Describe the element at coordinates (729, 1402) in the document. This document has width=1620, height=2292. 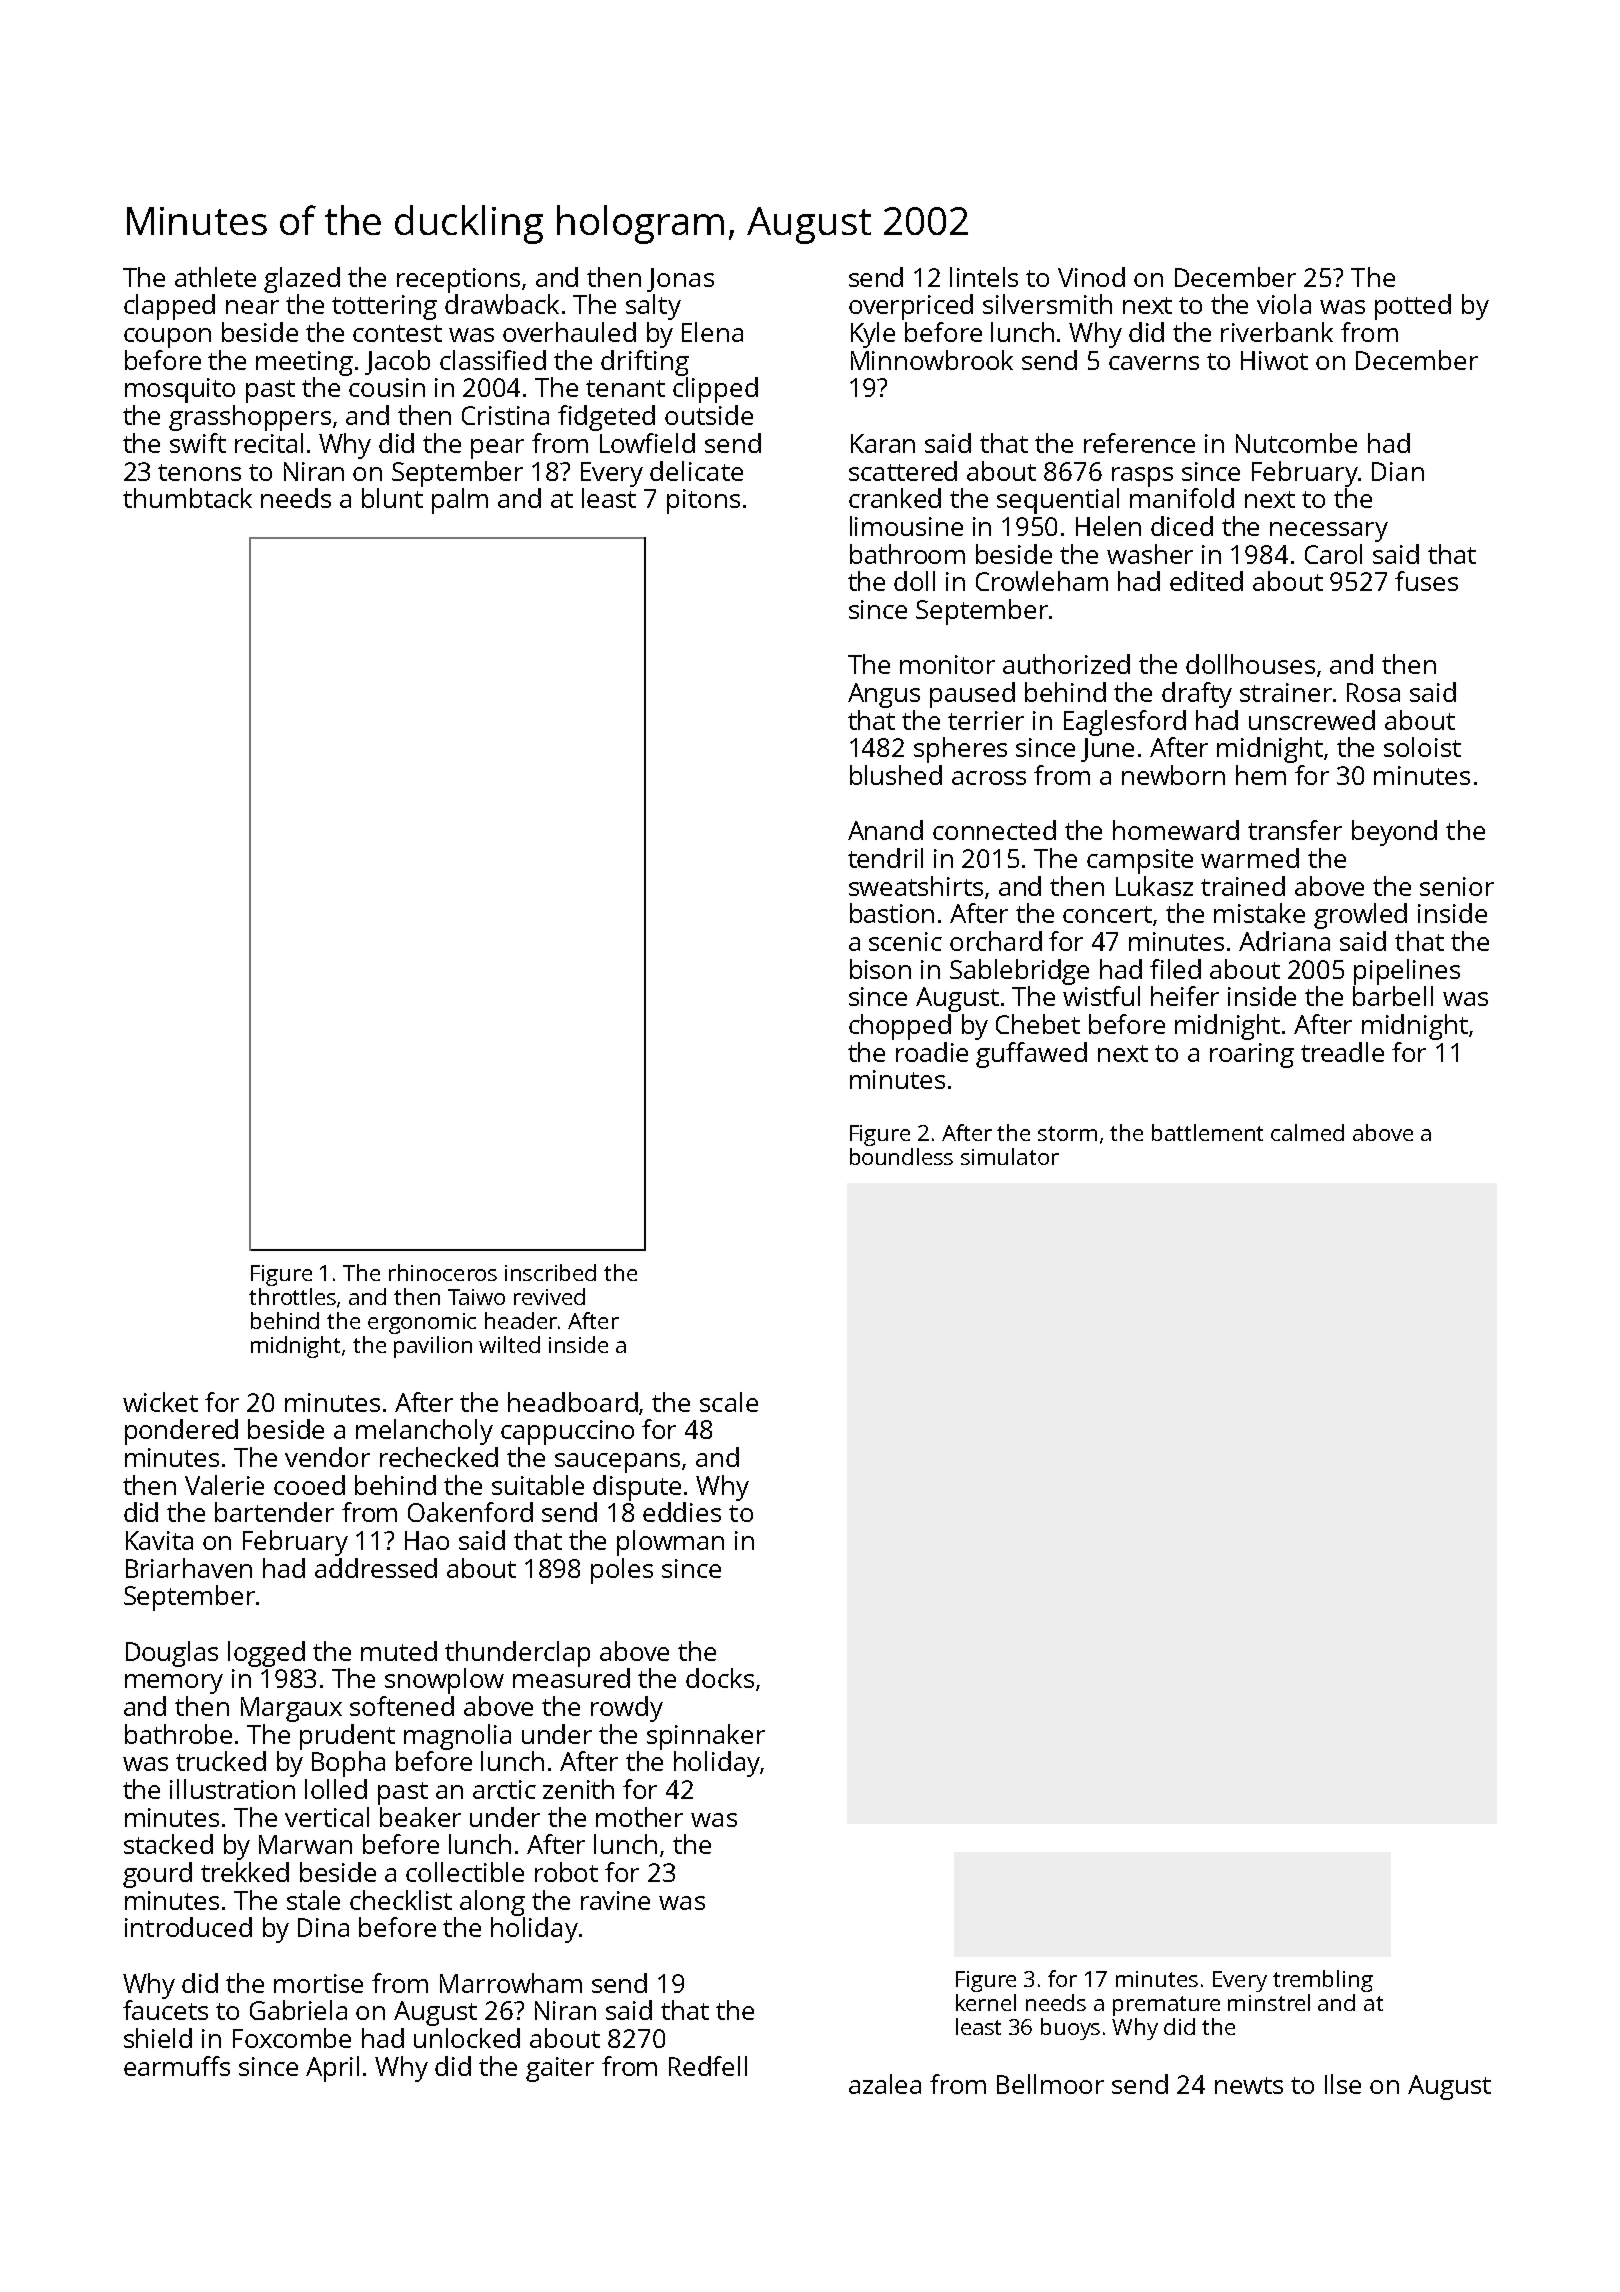
I see `scale` at that location.
